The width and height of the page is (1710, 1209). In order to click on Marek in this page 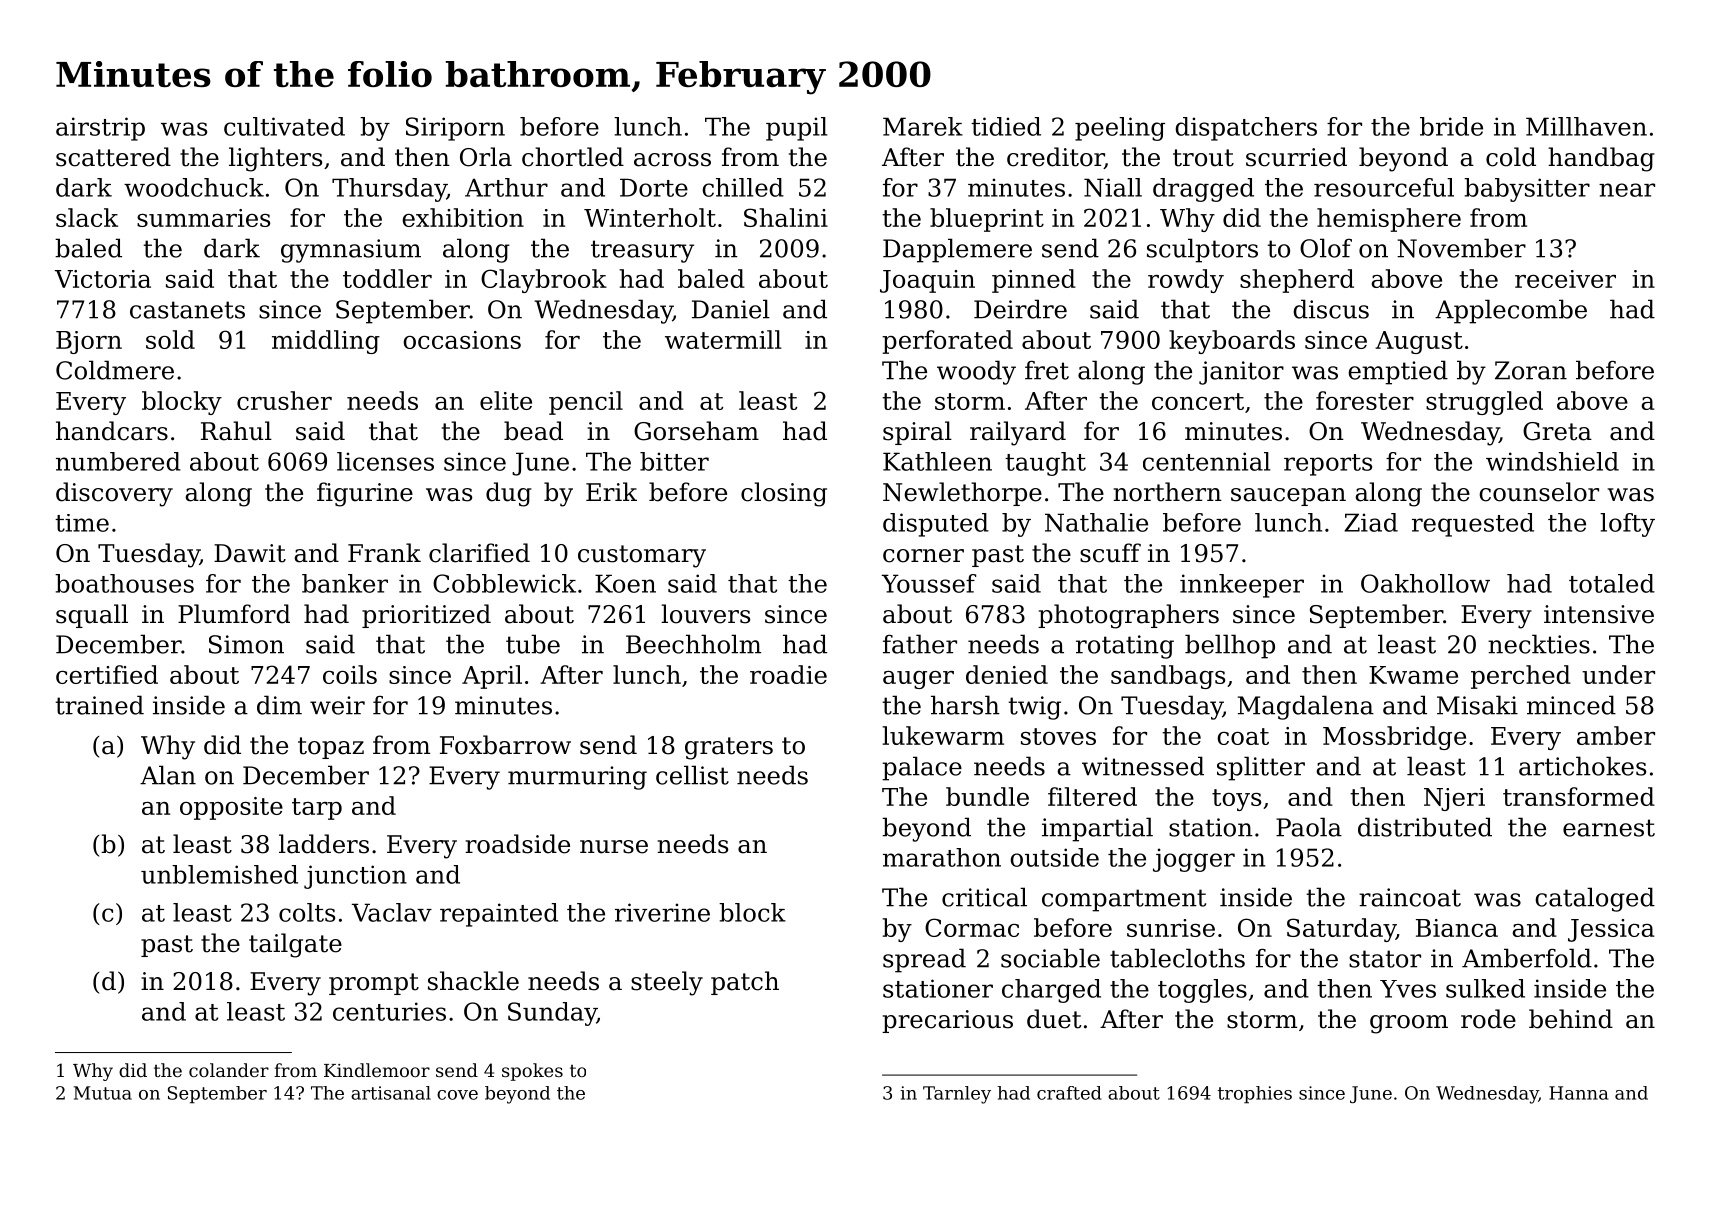, I will do `click(923, 126)`.
